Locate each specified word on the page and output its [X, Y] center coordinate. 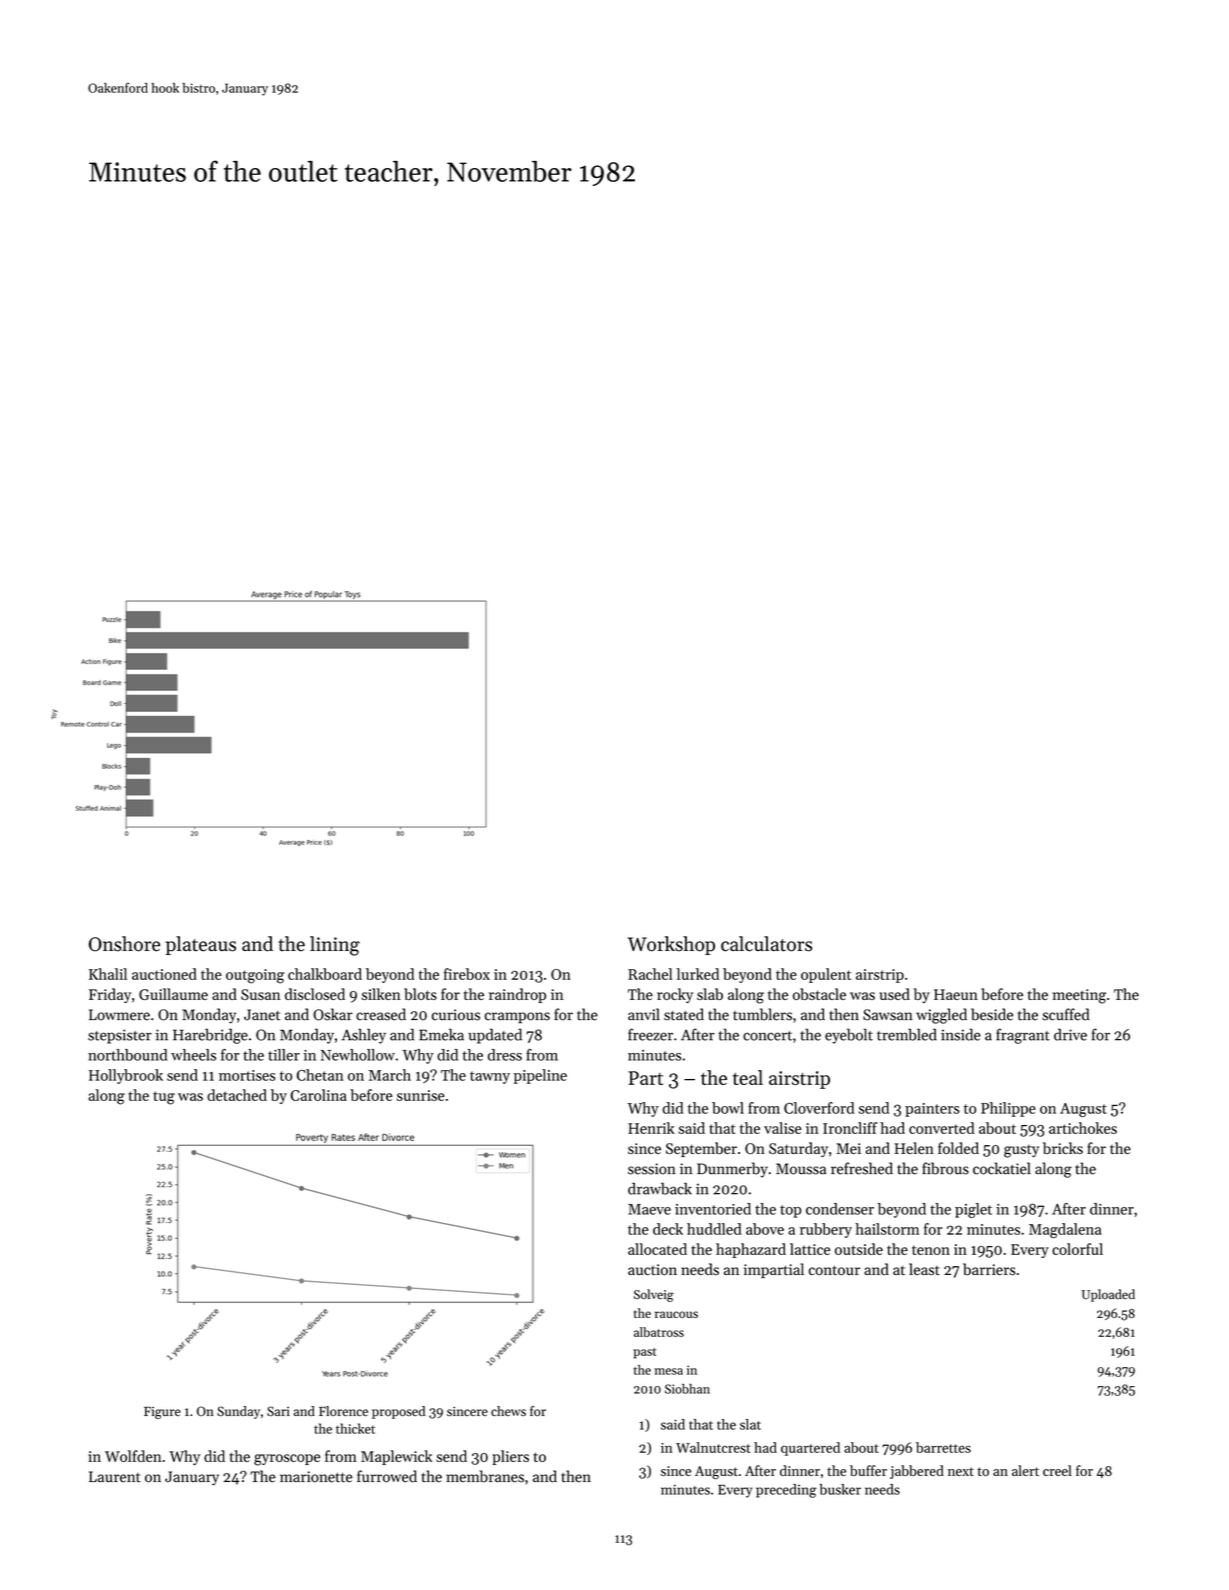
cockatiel [1002, 1168]
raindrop [517, 995]
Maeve [649, 1209]
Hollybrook [126, 1076]
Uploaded [1108, 1295]
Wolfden [133, 1456]
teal [748, 1077]
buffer [868, 1470]
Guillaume [173, 994]
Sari [278, 1411]
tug [164, 1098]
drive [1070, 1034]
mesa [669, 1371]
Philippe [1008, 1109]
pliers [510, 1457]
